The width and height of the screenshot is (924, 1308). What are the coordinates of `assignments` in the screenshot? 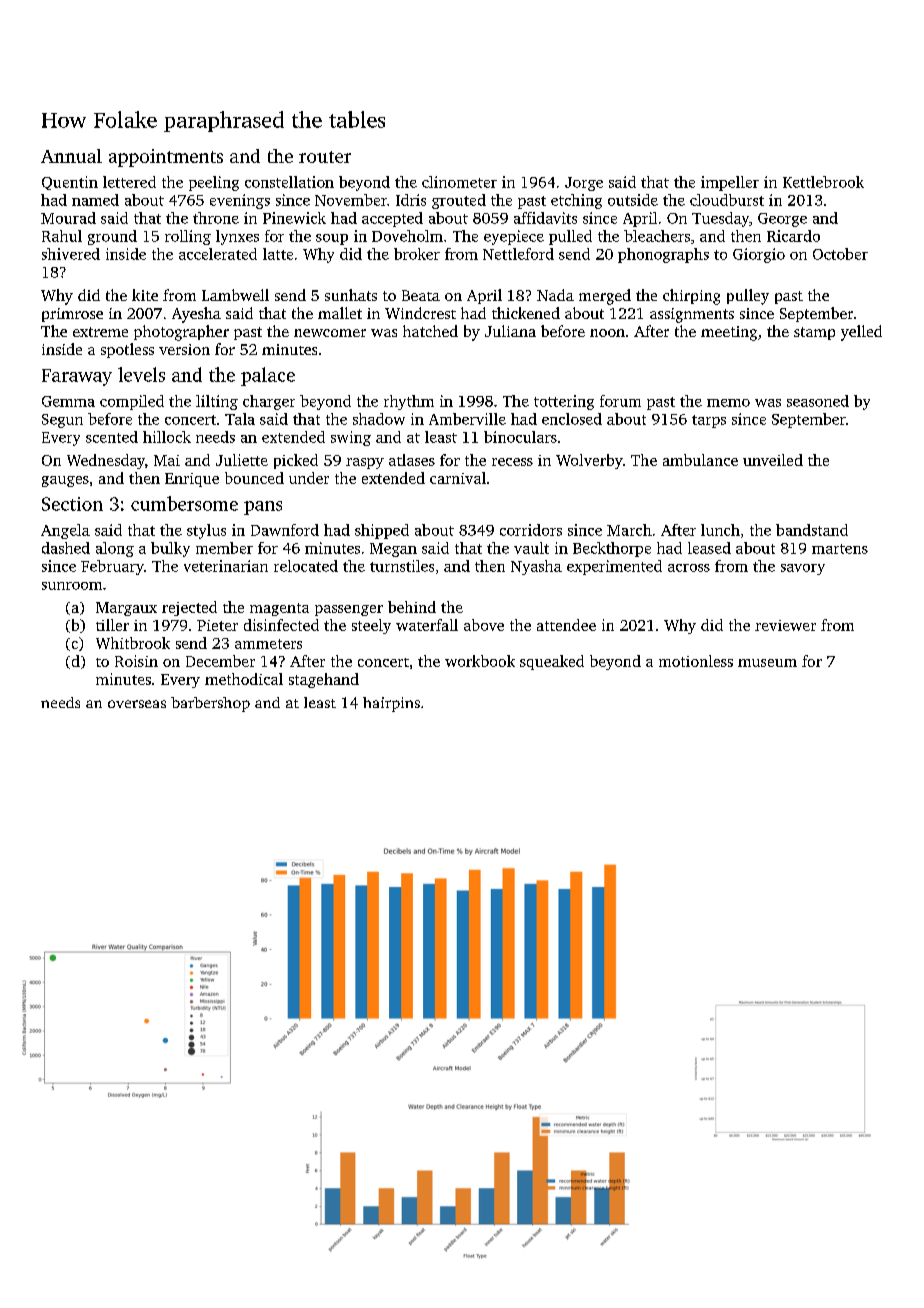 It's located at (692, 315).
